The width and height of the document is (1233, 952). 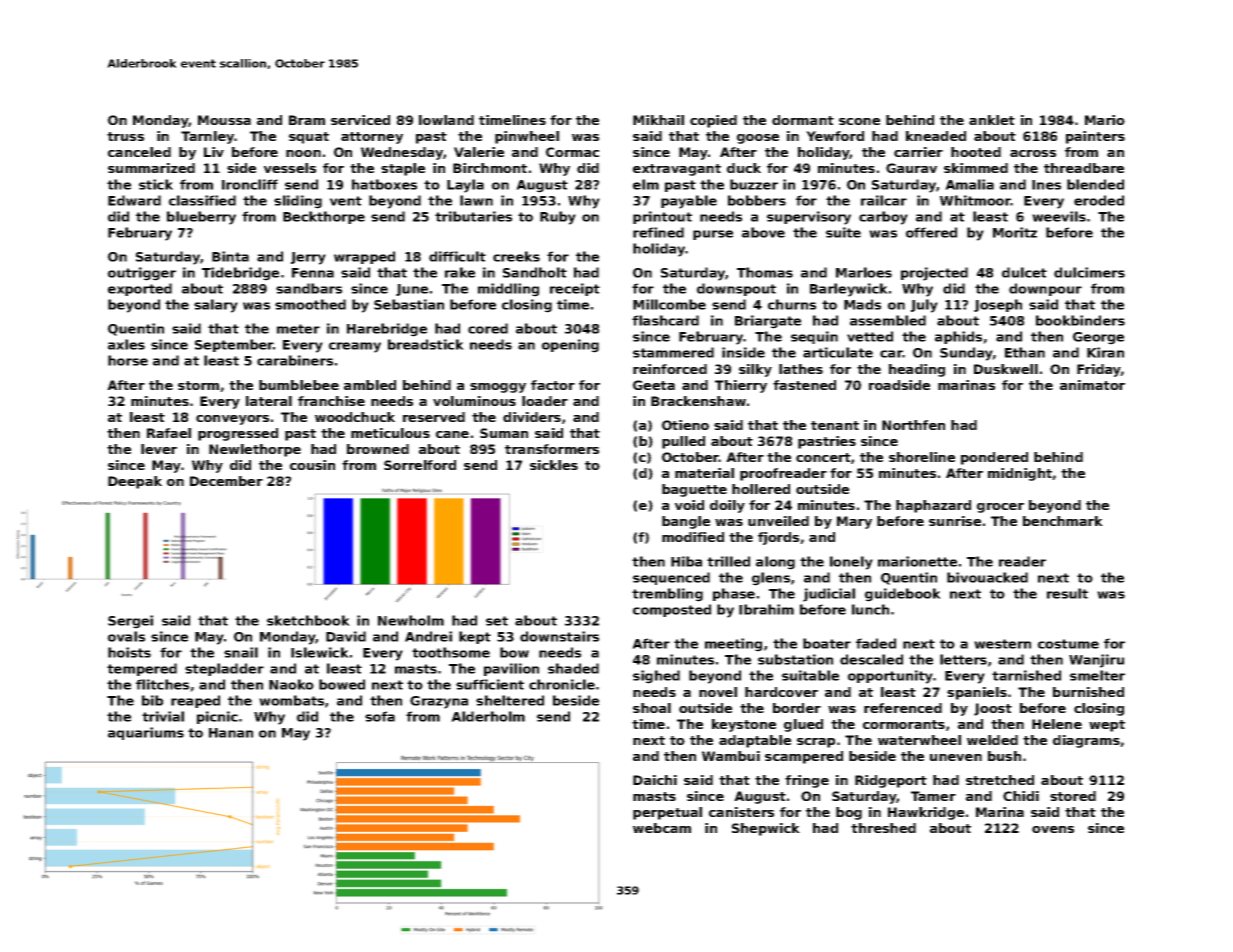 I want to click on threshed, so click(x=883, y=828).
